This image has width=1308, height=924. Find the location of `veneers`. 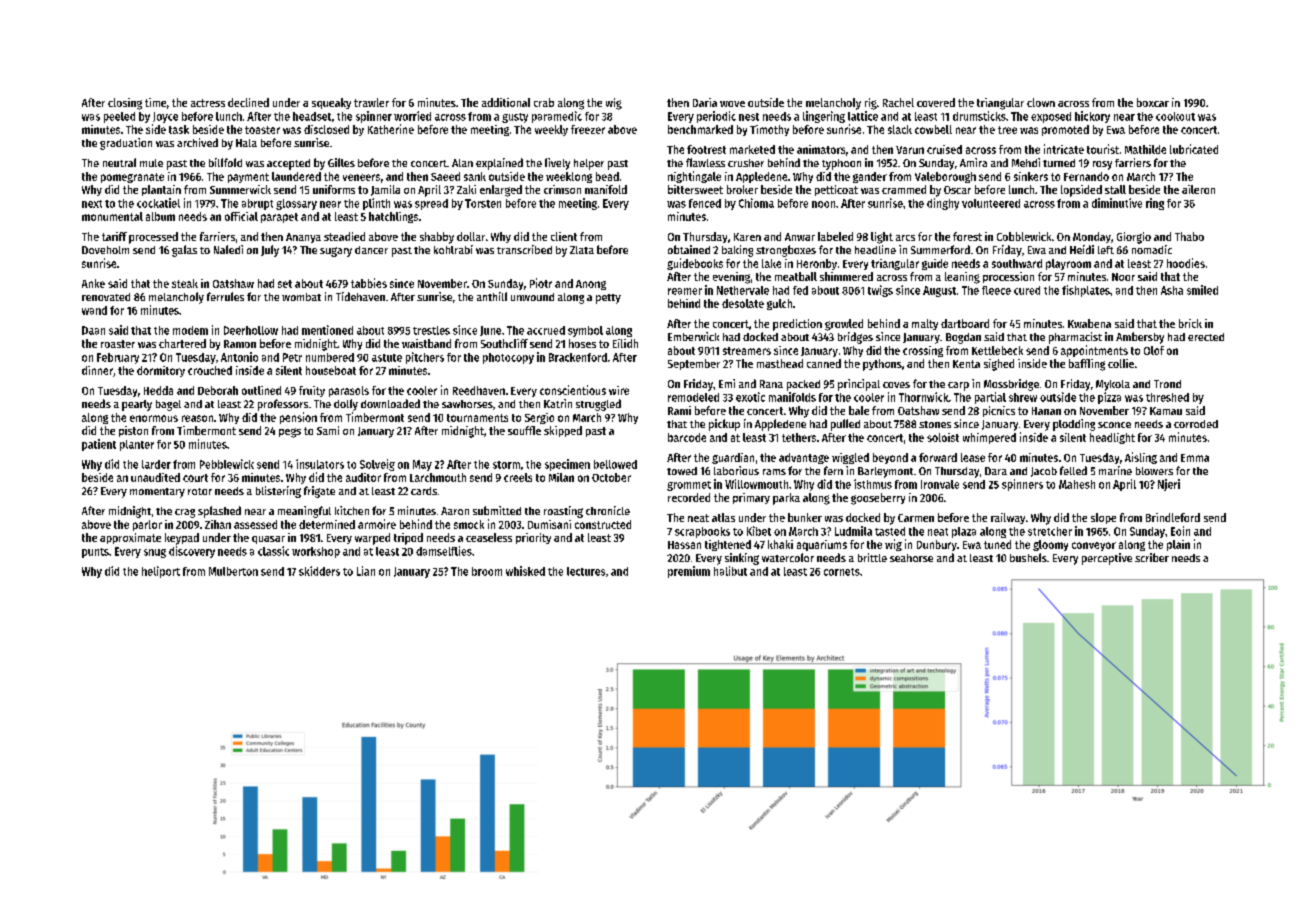

veneers is located at coordinates (361, 177).
